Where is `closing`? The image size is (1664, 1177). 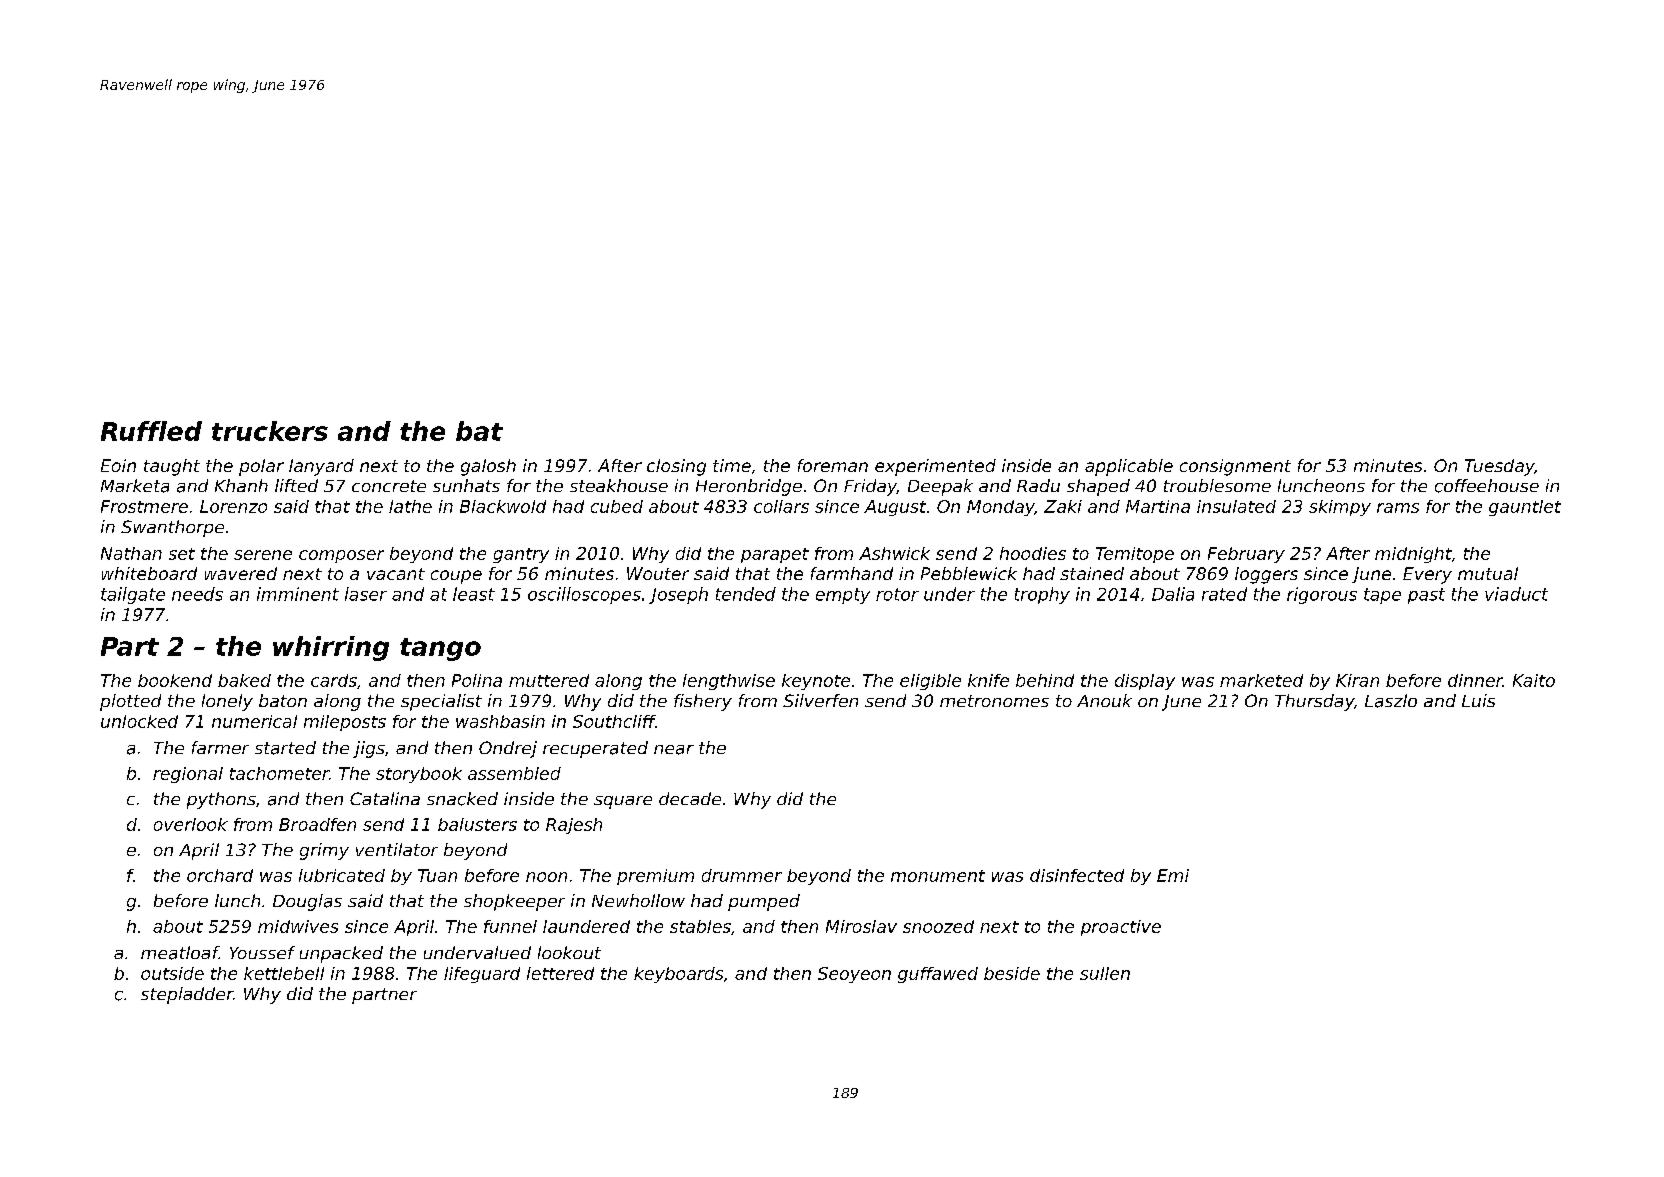 closing is located at coordinates (676, 467).
